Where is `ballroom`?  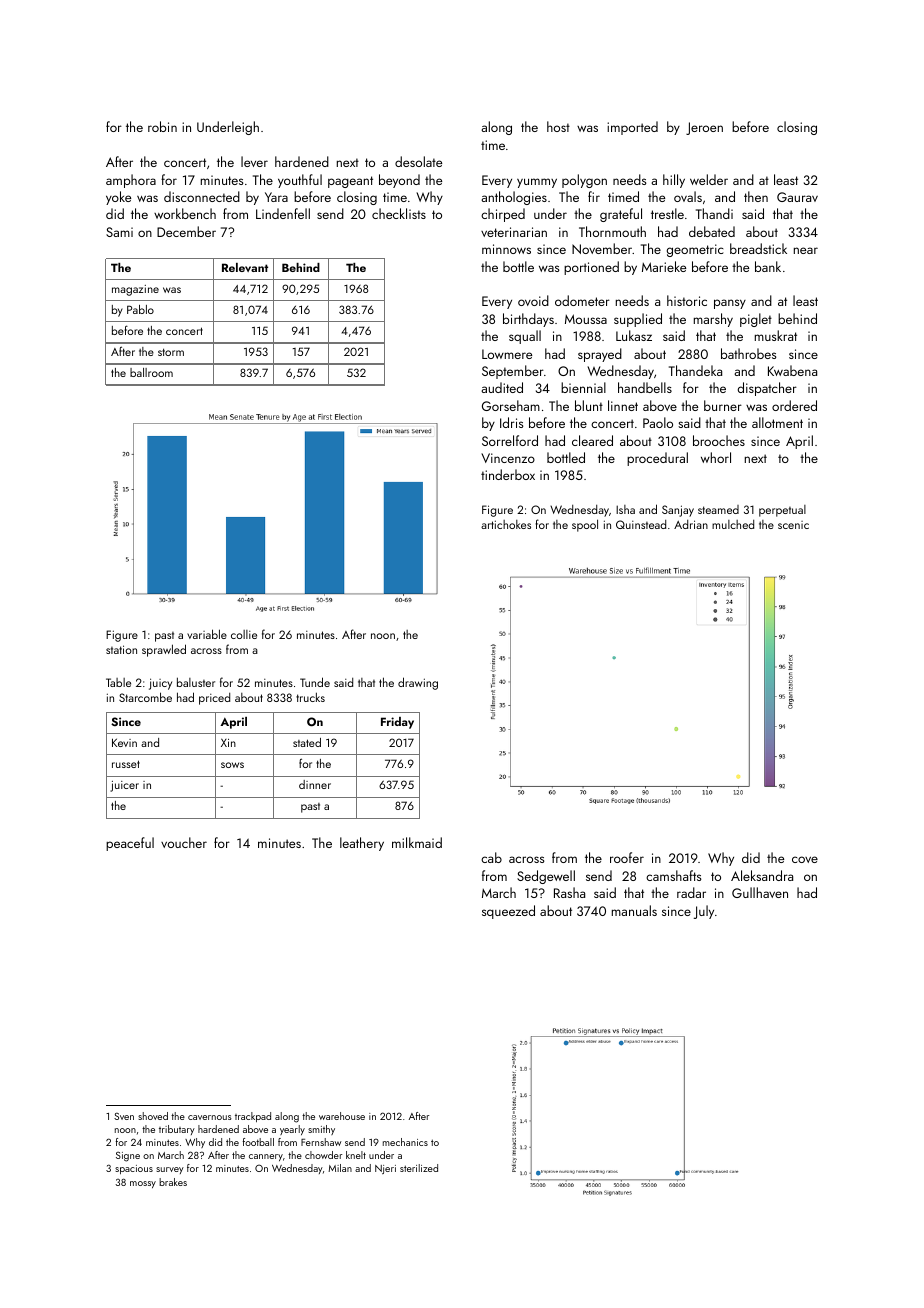 ballroom is located at coordinates (151, 372).
